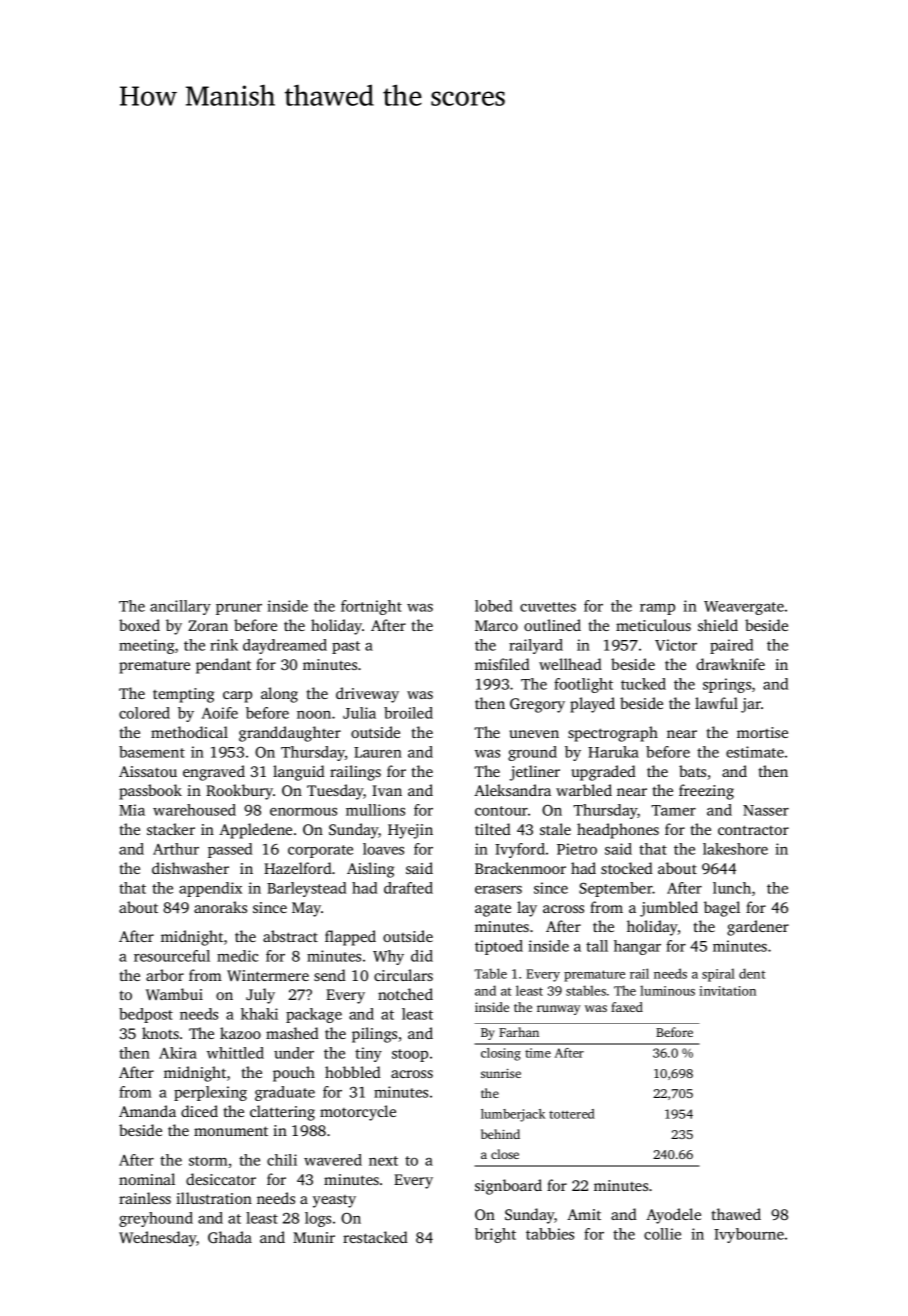 This screenshot has height=1316, width=908. What do you see at coordinates (766, 810) in the screenshot?
I see `Nasser` at bounding box center [766, 810].
